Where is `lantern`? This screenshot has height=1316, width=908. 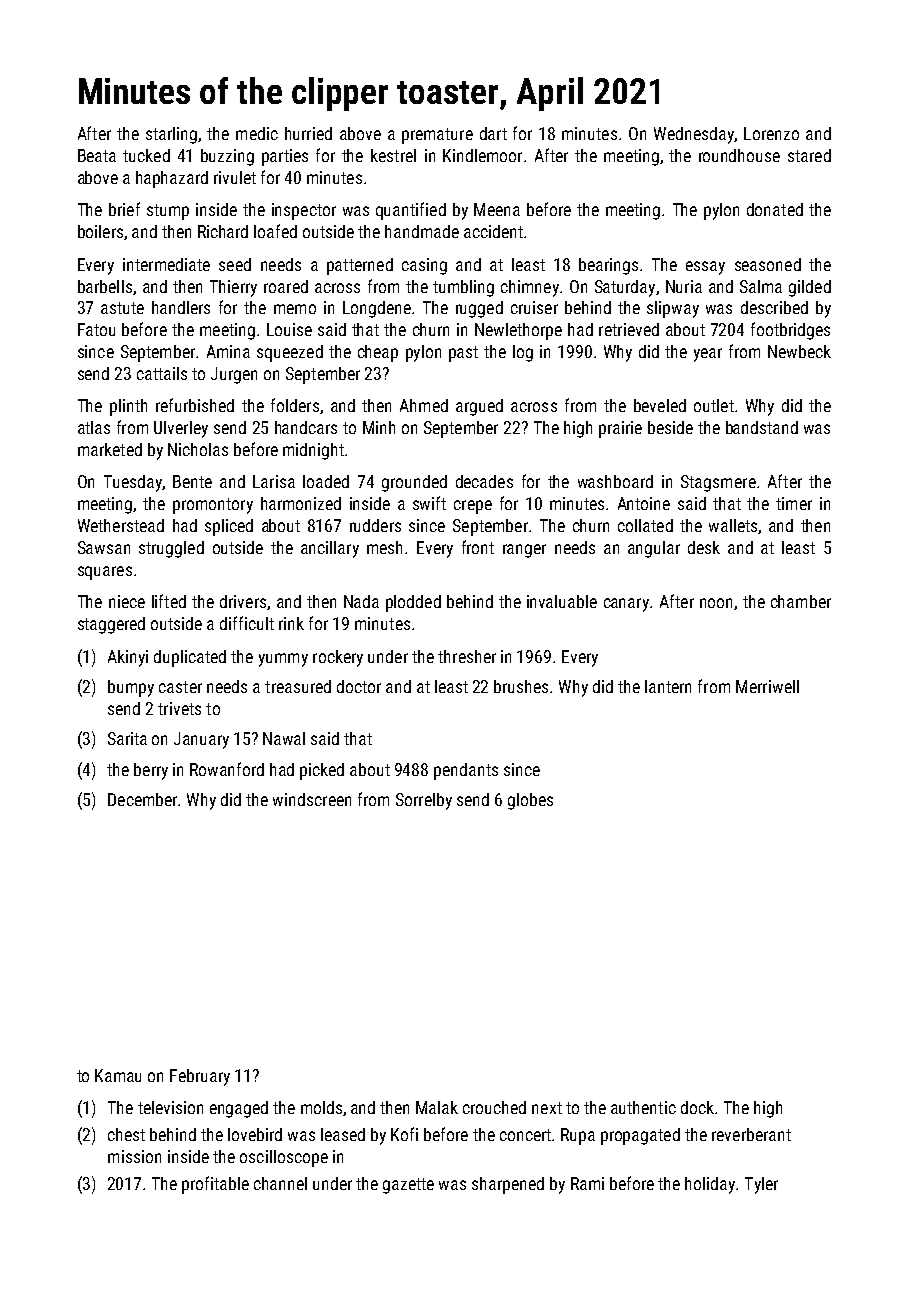 lantern is located at coordinates (668, 686).
